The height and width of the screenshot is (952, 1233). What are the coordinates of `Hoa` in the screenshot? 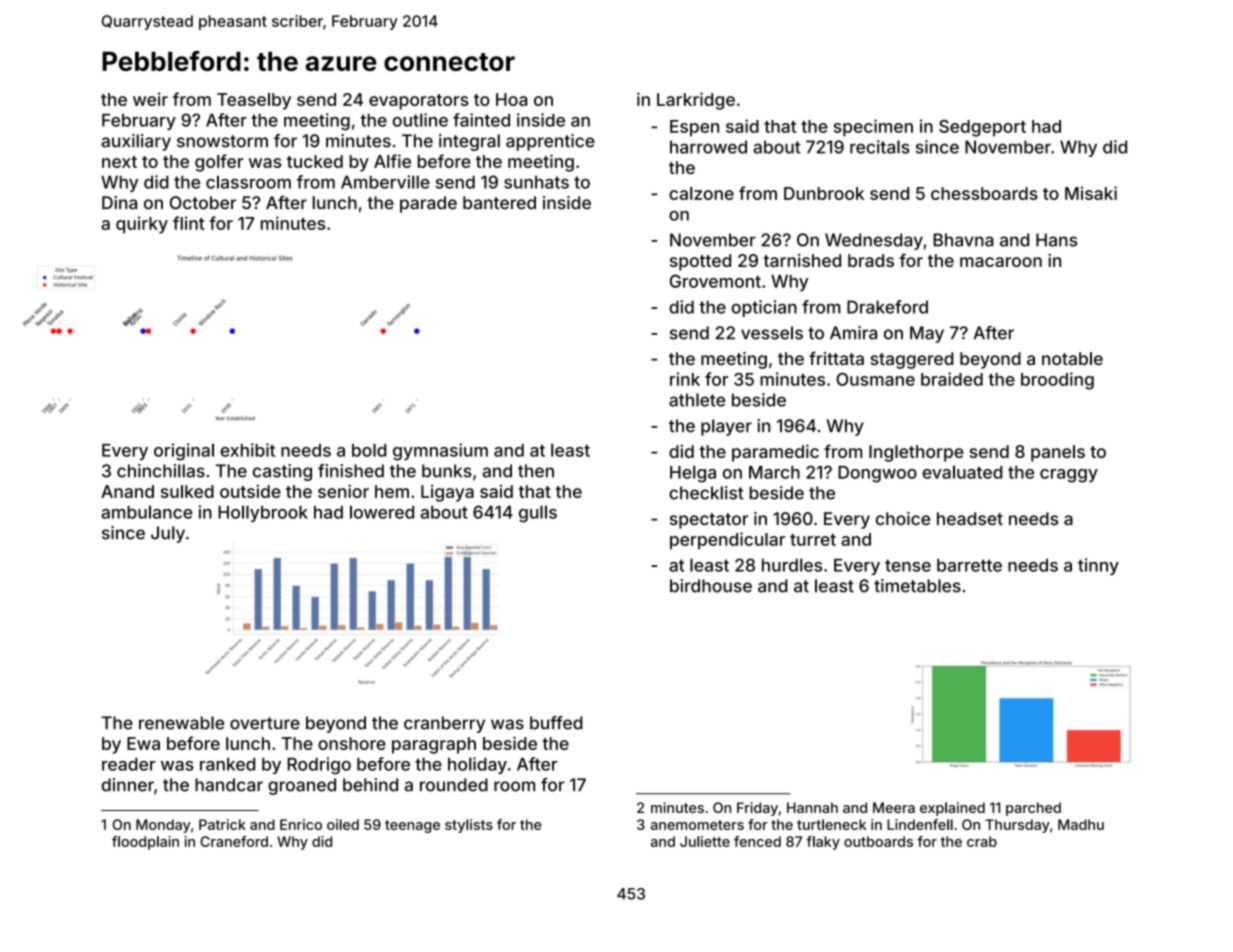 It's located at (511, 99).
